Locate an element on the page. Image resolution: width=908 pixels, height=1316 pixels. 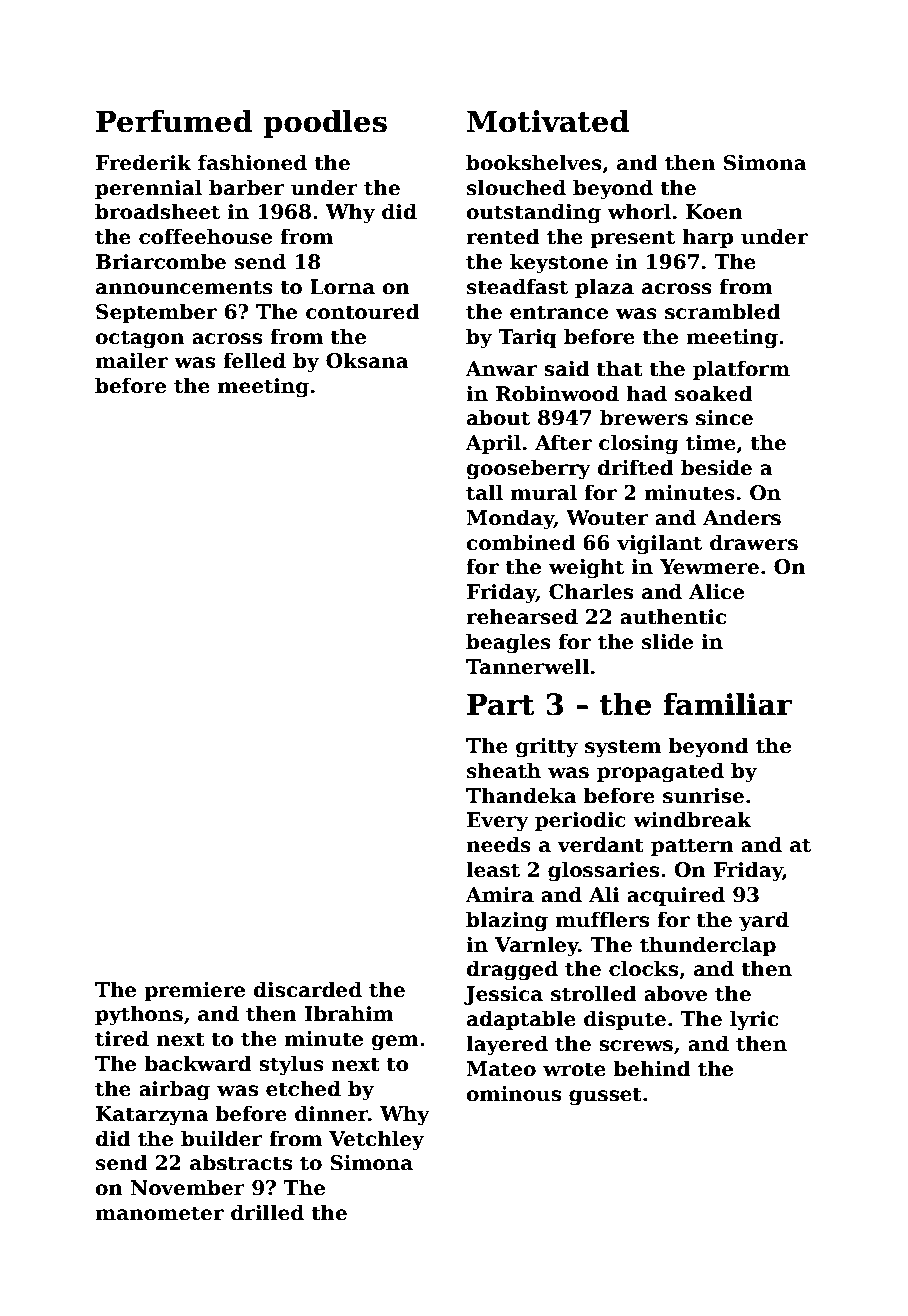
octagon is located at coordinates (139, 339).
